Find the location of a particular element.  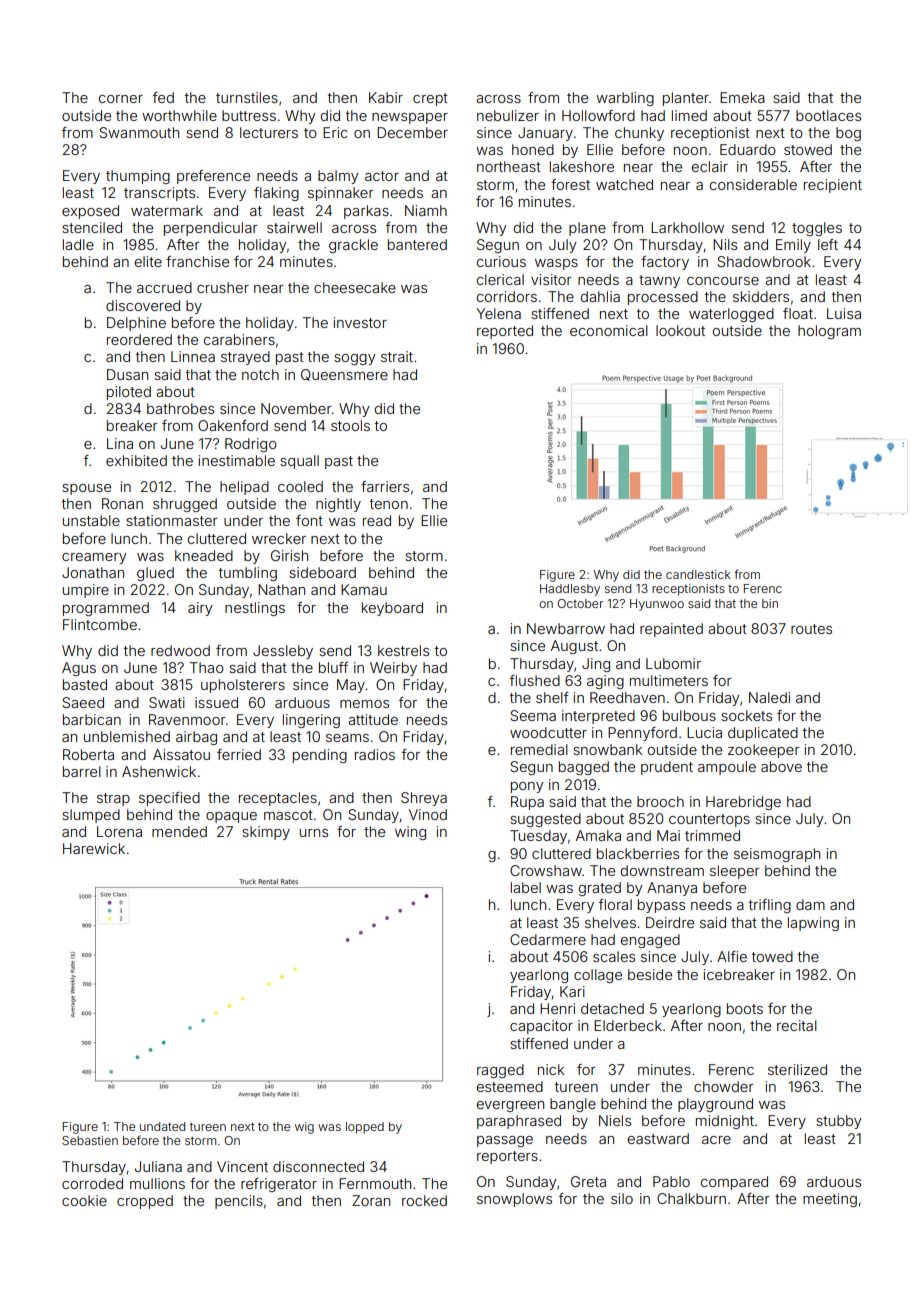

radios is located at coordinates (375, 754).
